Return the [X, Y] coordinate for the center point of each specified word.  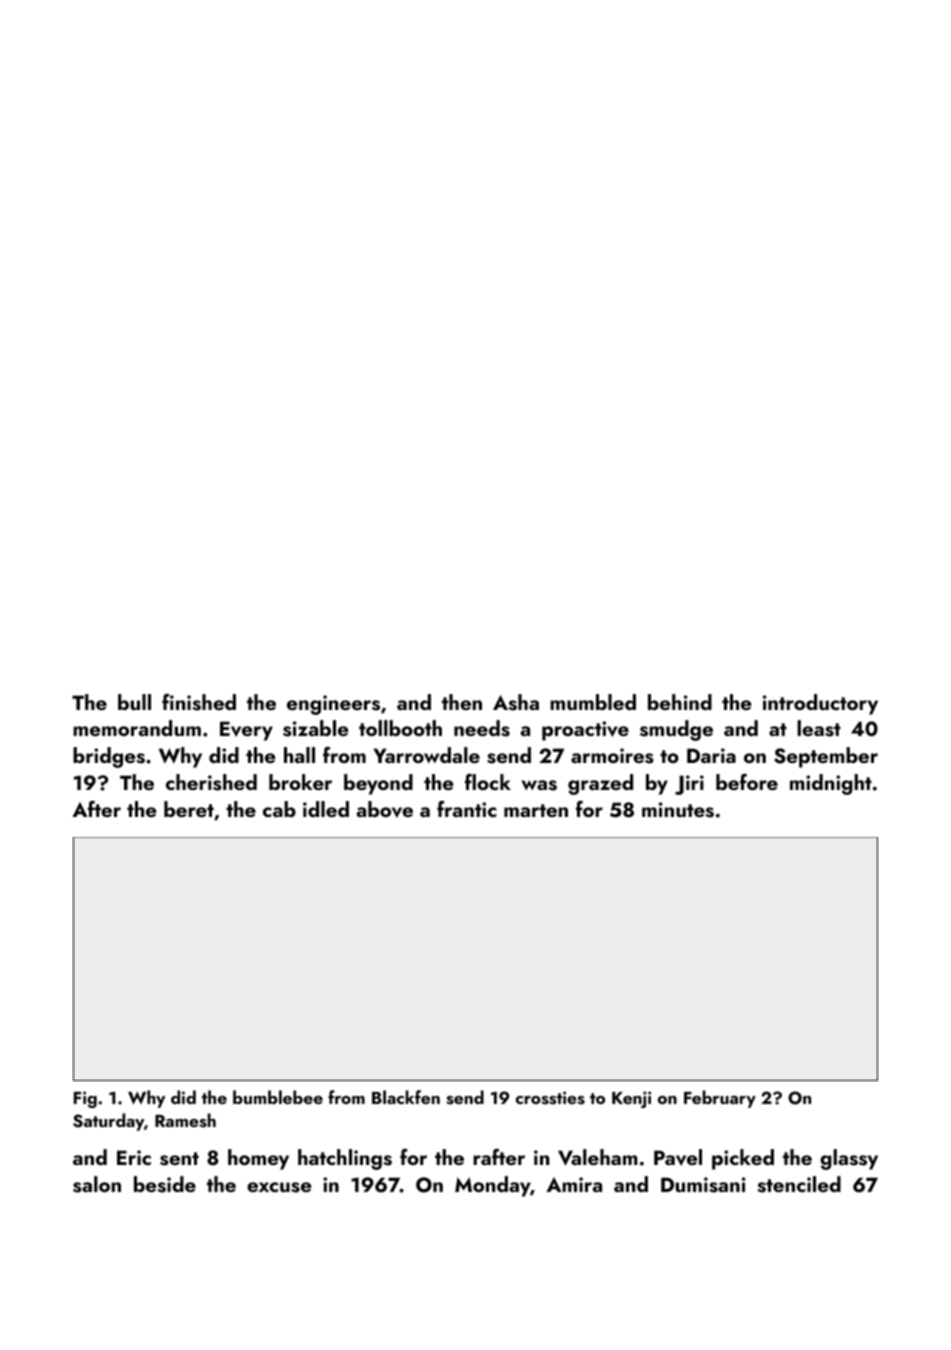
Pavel [678, 1157]
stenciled [799, 1184]
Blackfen [406, 1097]
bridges [109, 757]
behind [680, 702]
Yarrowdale [426, 755]
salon [97, 1184]
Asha [516, 702]
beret [189, 809]
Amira [574, 1184]
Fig [85, 1099]
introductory [820, 704]
